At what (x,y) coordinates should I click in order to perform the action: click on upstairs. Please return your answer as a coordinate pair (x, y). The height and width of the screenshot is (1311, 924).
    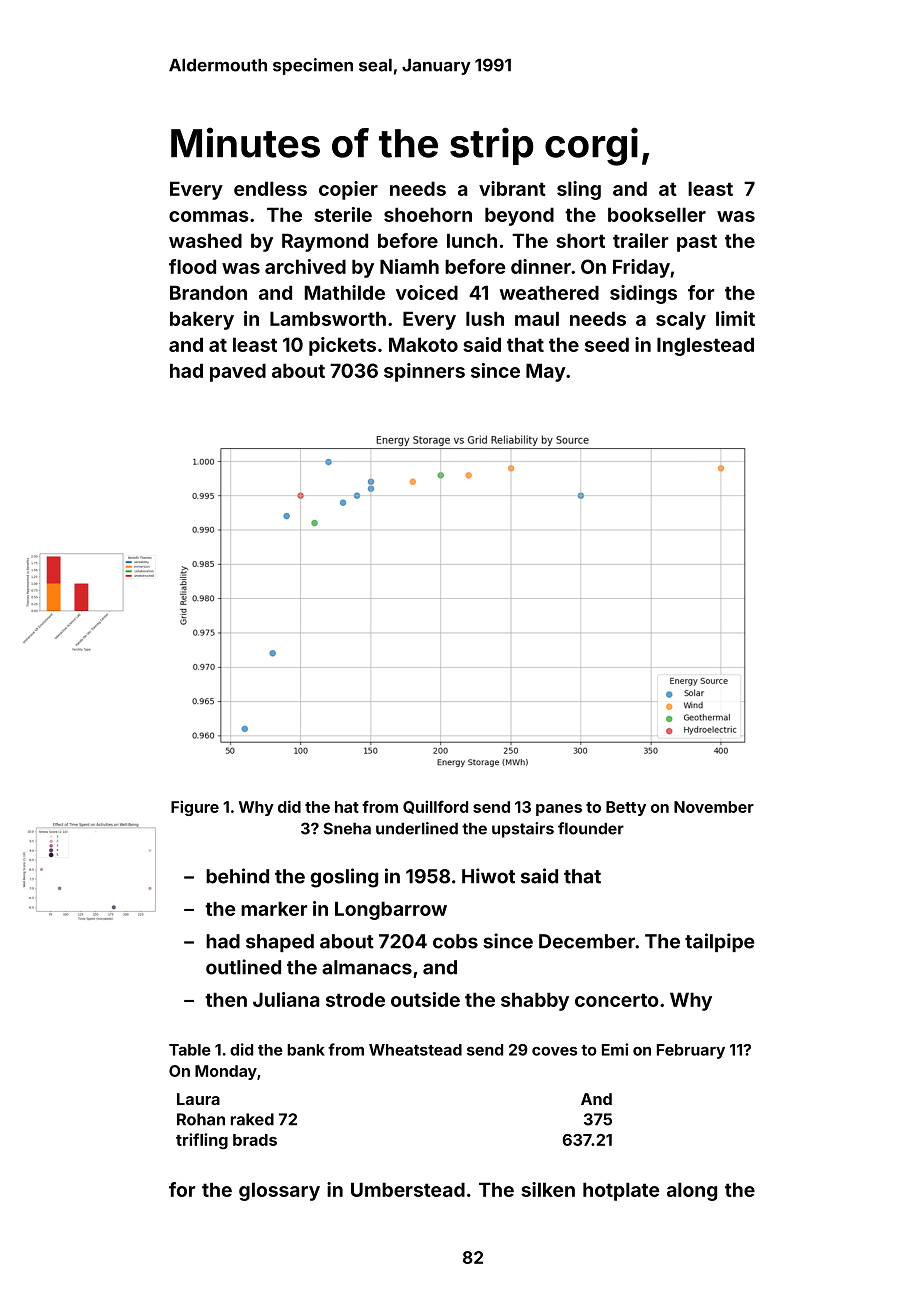
    Looking at the image, I should click on (523, 830).
